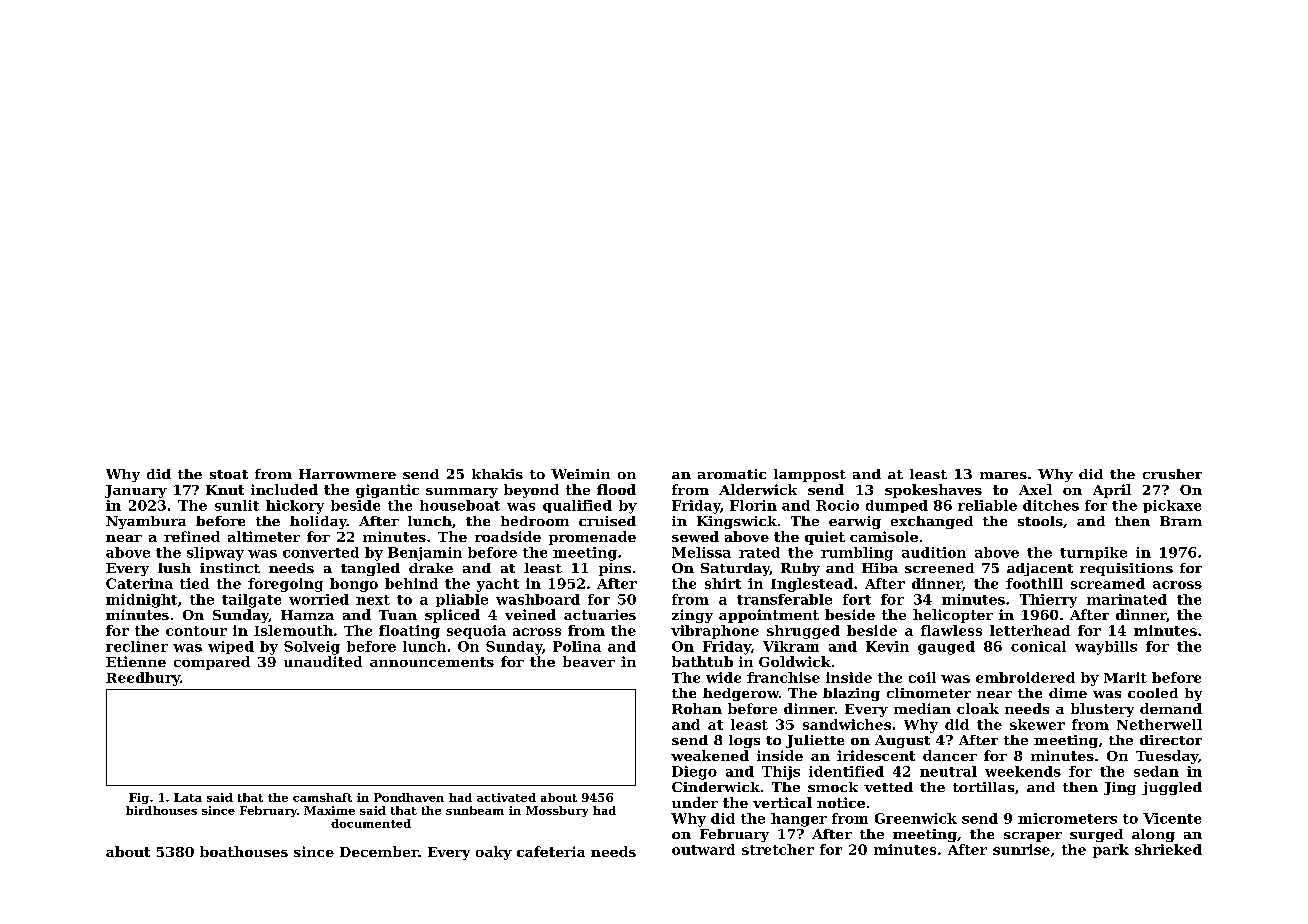 The image size is (1308, 924). I want to click on wide, so click(723, 677).
